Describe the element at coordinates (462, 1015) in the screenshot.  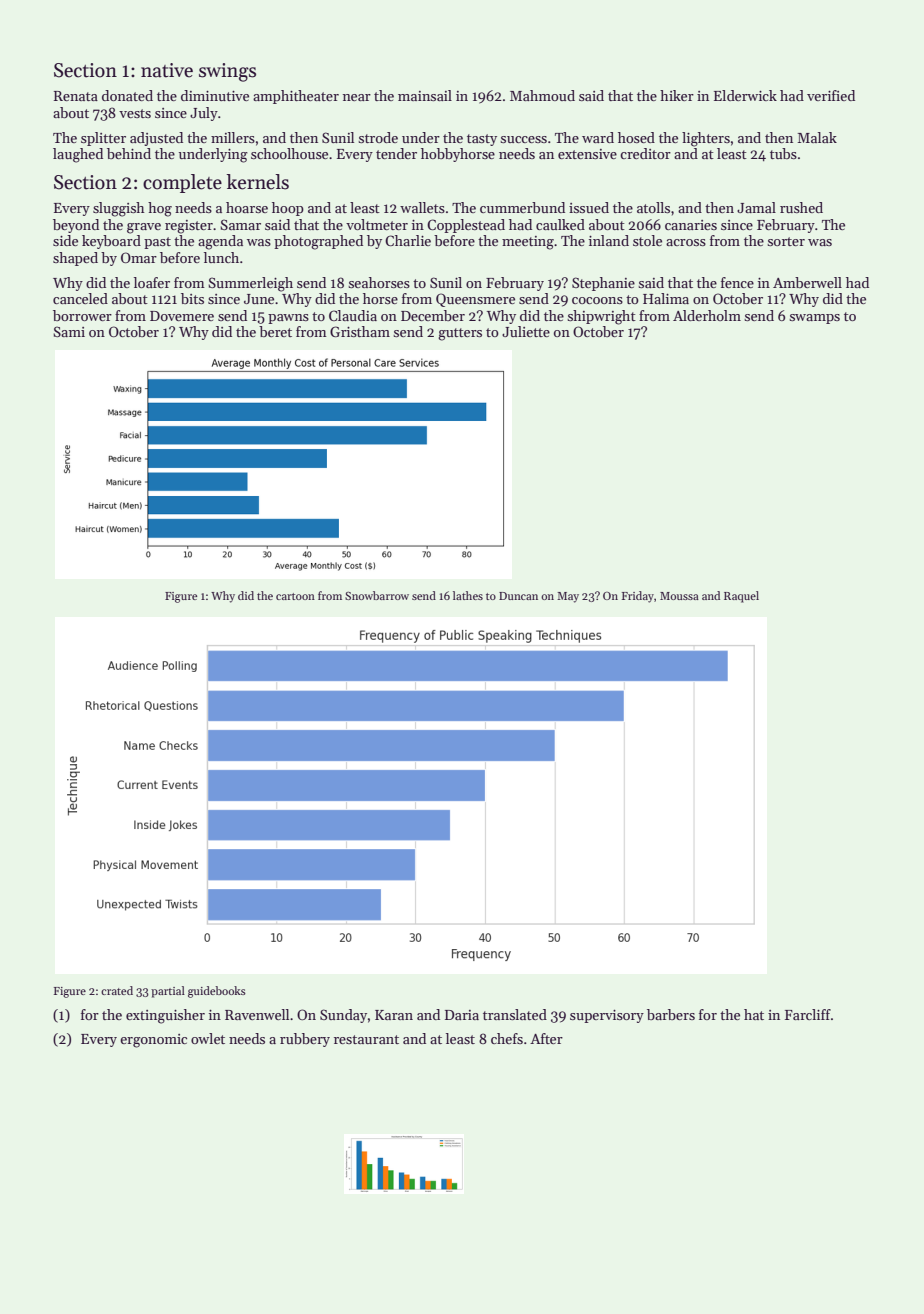
I see `Daria` at that location.
